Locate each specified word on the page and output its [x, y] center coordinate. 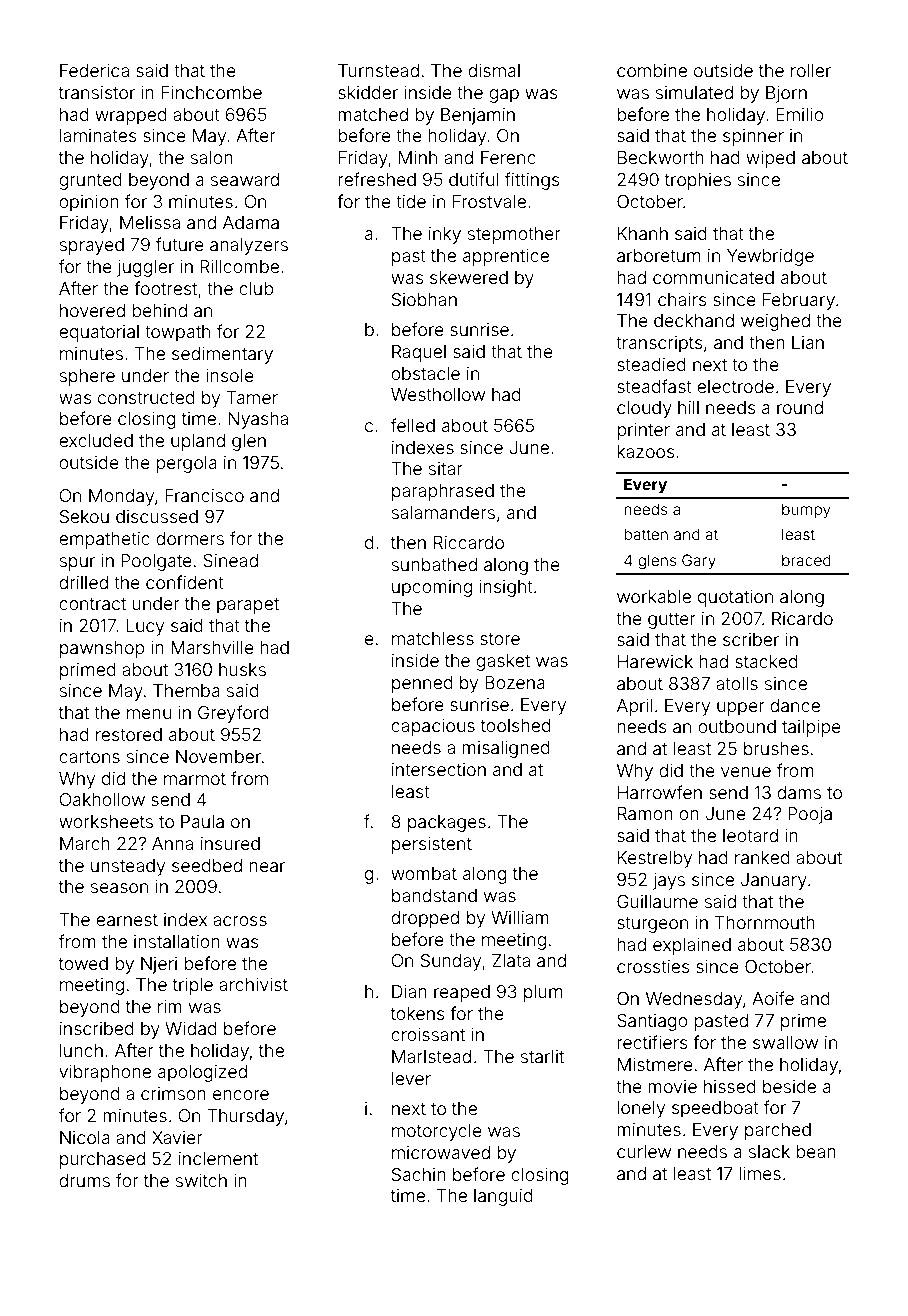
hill [688, 407]
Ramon [645, 813]
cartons [89, 757]
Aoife [773, 998]
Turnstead [378, 70]
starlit [542, 1056]
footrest [165, 288]
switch [201, 1180]
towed [83, 963]
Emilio [800, 114]
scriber [751, 639]
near [267, 867]
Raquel [419, 353]
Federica [94, 70]
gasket [503, 662]
